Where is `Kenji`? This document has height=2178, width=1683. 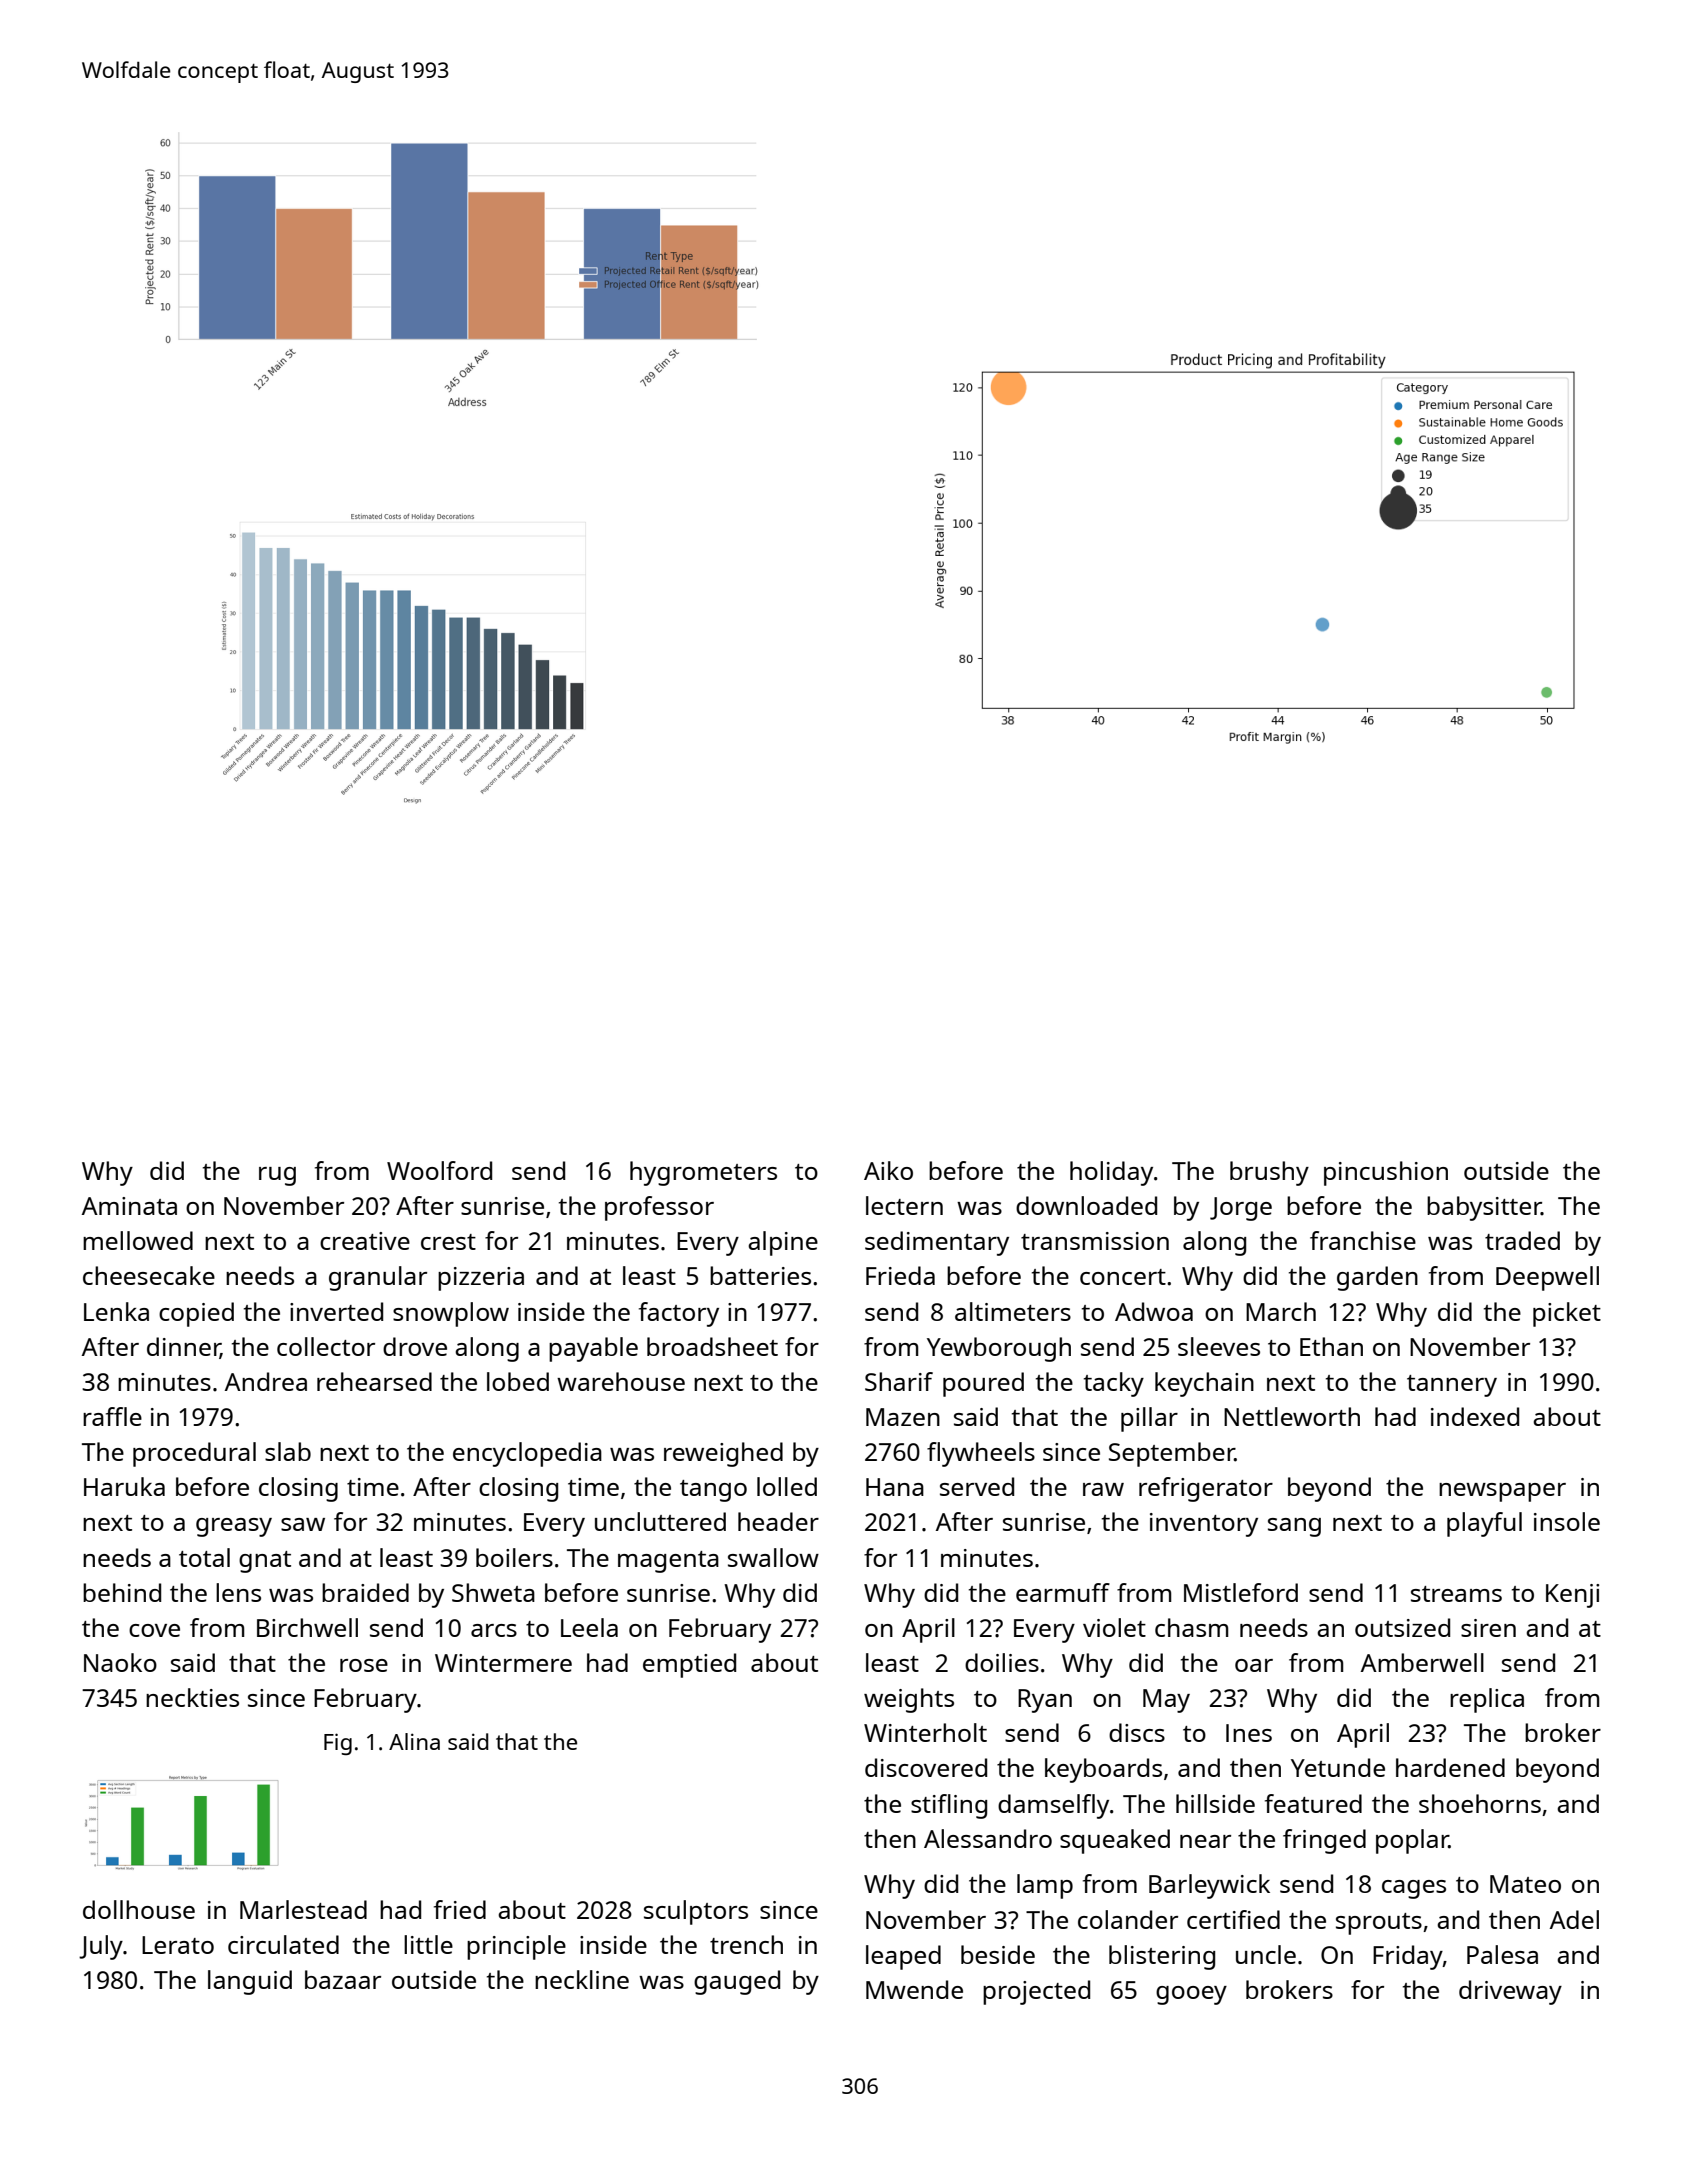
Kenji is located at coordinates (1572, 1596).
